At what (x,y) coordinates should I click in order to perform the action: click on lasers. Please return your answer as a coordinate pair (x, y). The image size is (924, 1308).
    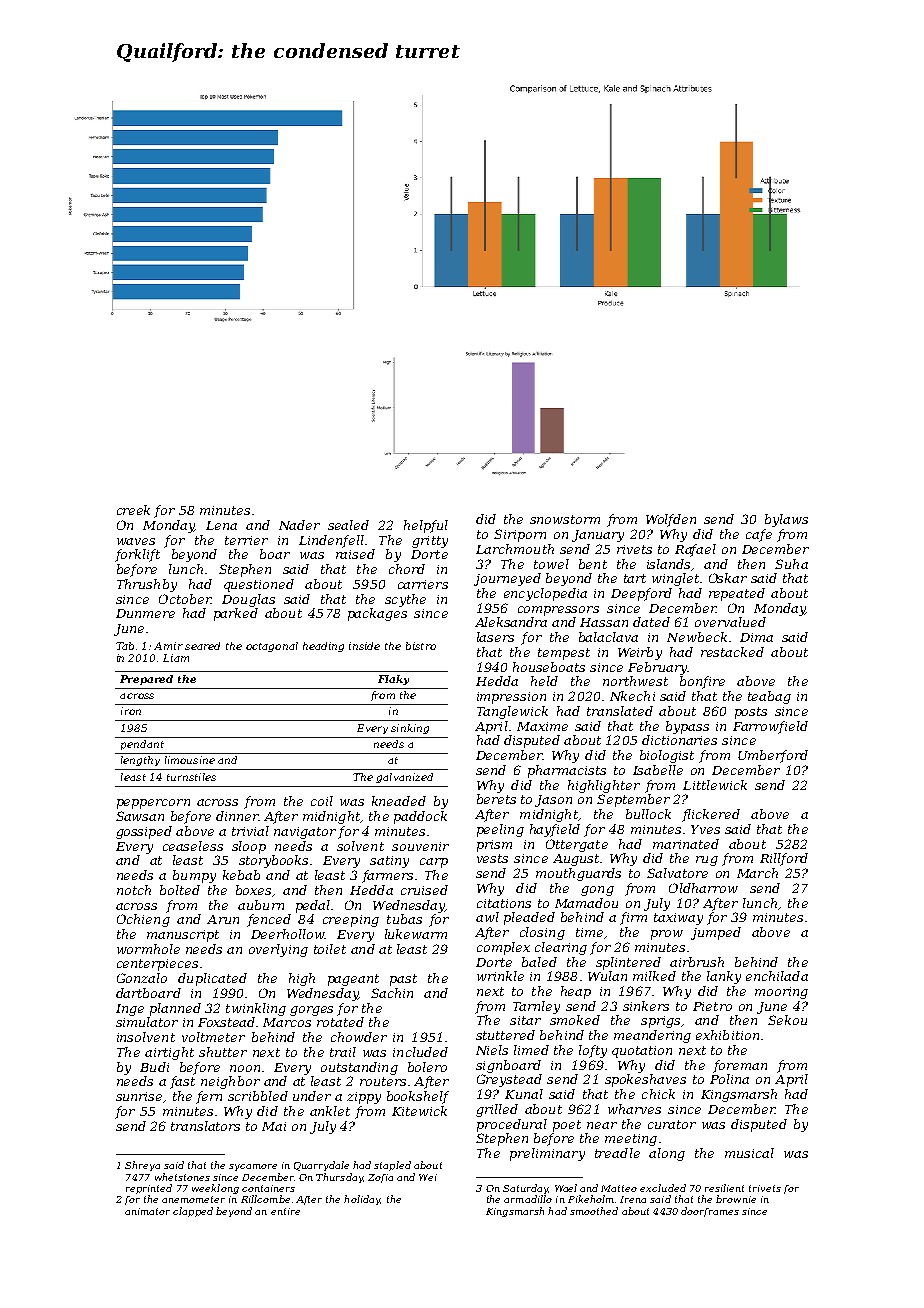
    Looking at the image, I should click on (495, 637).
